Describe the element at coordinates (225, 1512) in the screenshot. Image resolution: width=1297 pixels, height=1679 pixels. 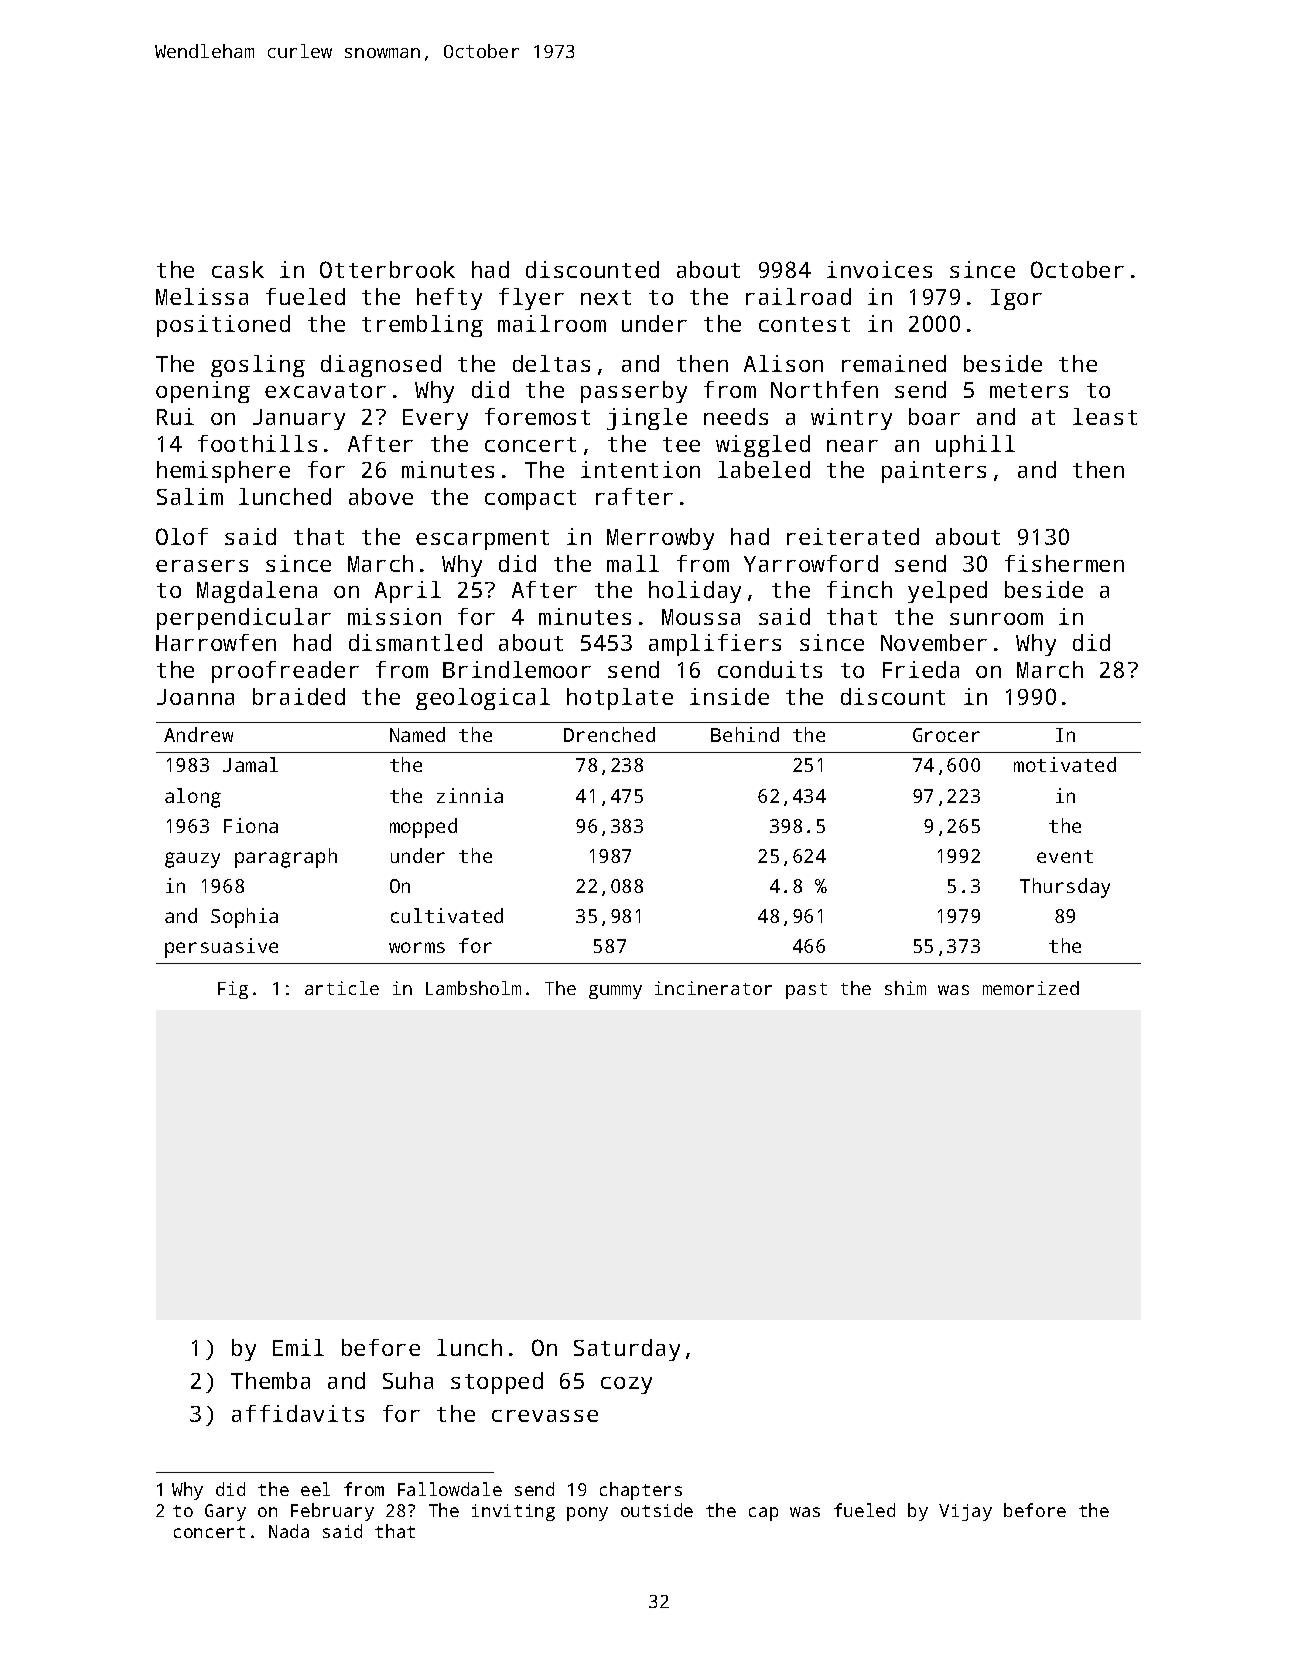
I see `Gary` at that location.
